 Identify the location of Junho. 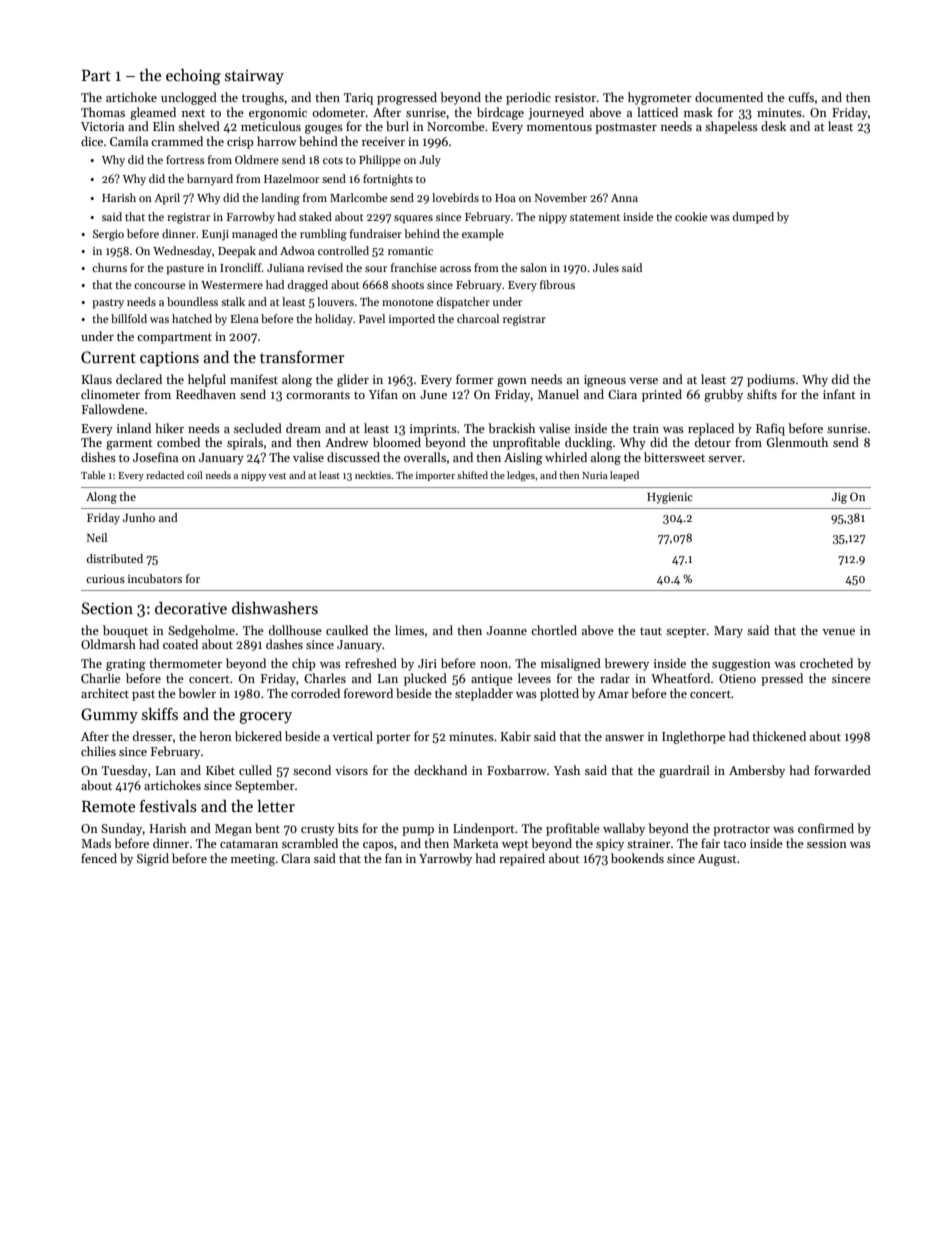
(139, 517).
